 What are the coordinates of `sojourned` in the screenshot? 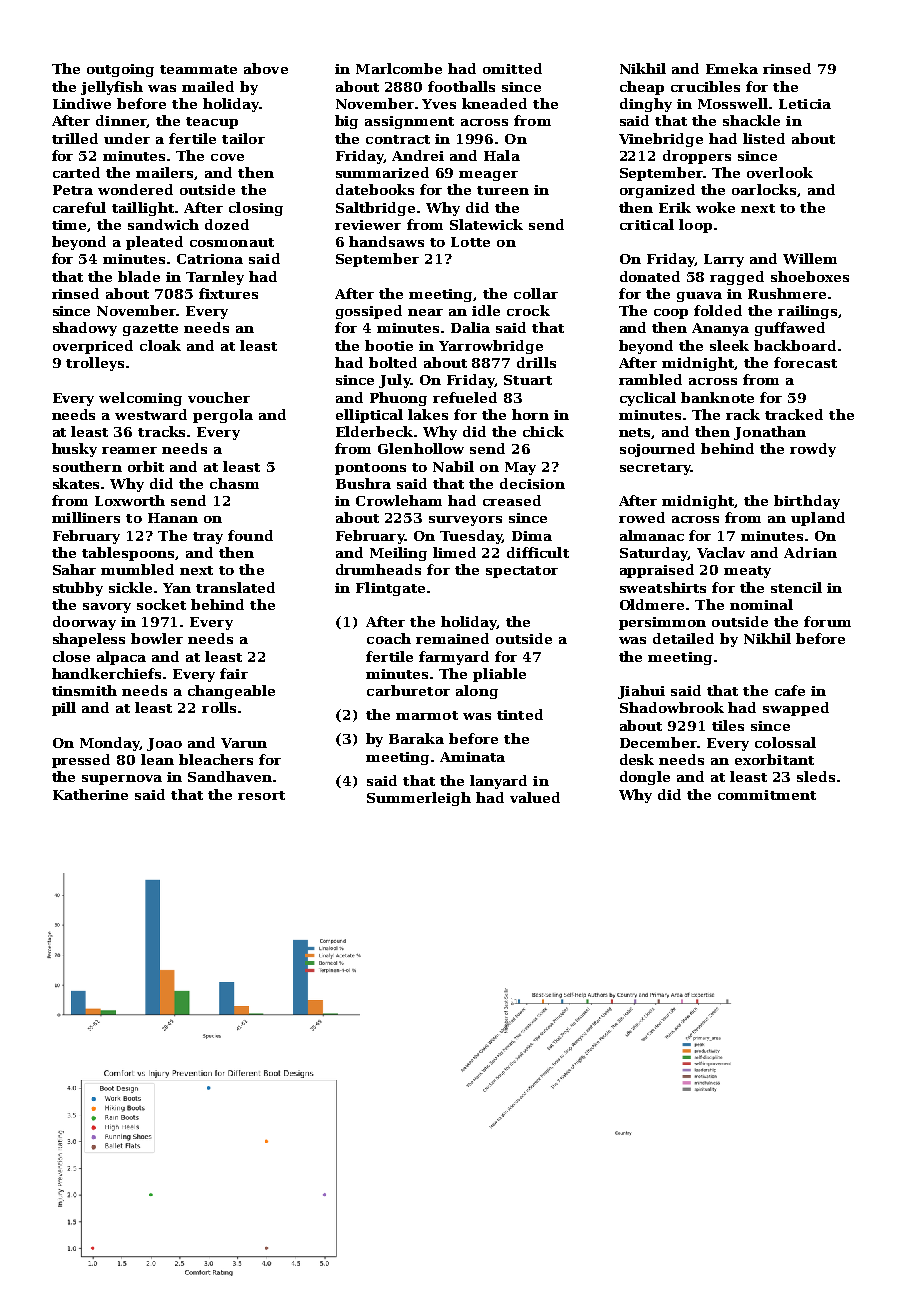 It's located at (657, 450).
